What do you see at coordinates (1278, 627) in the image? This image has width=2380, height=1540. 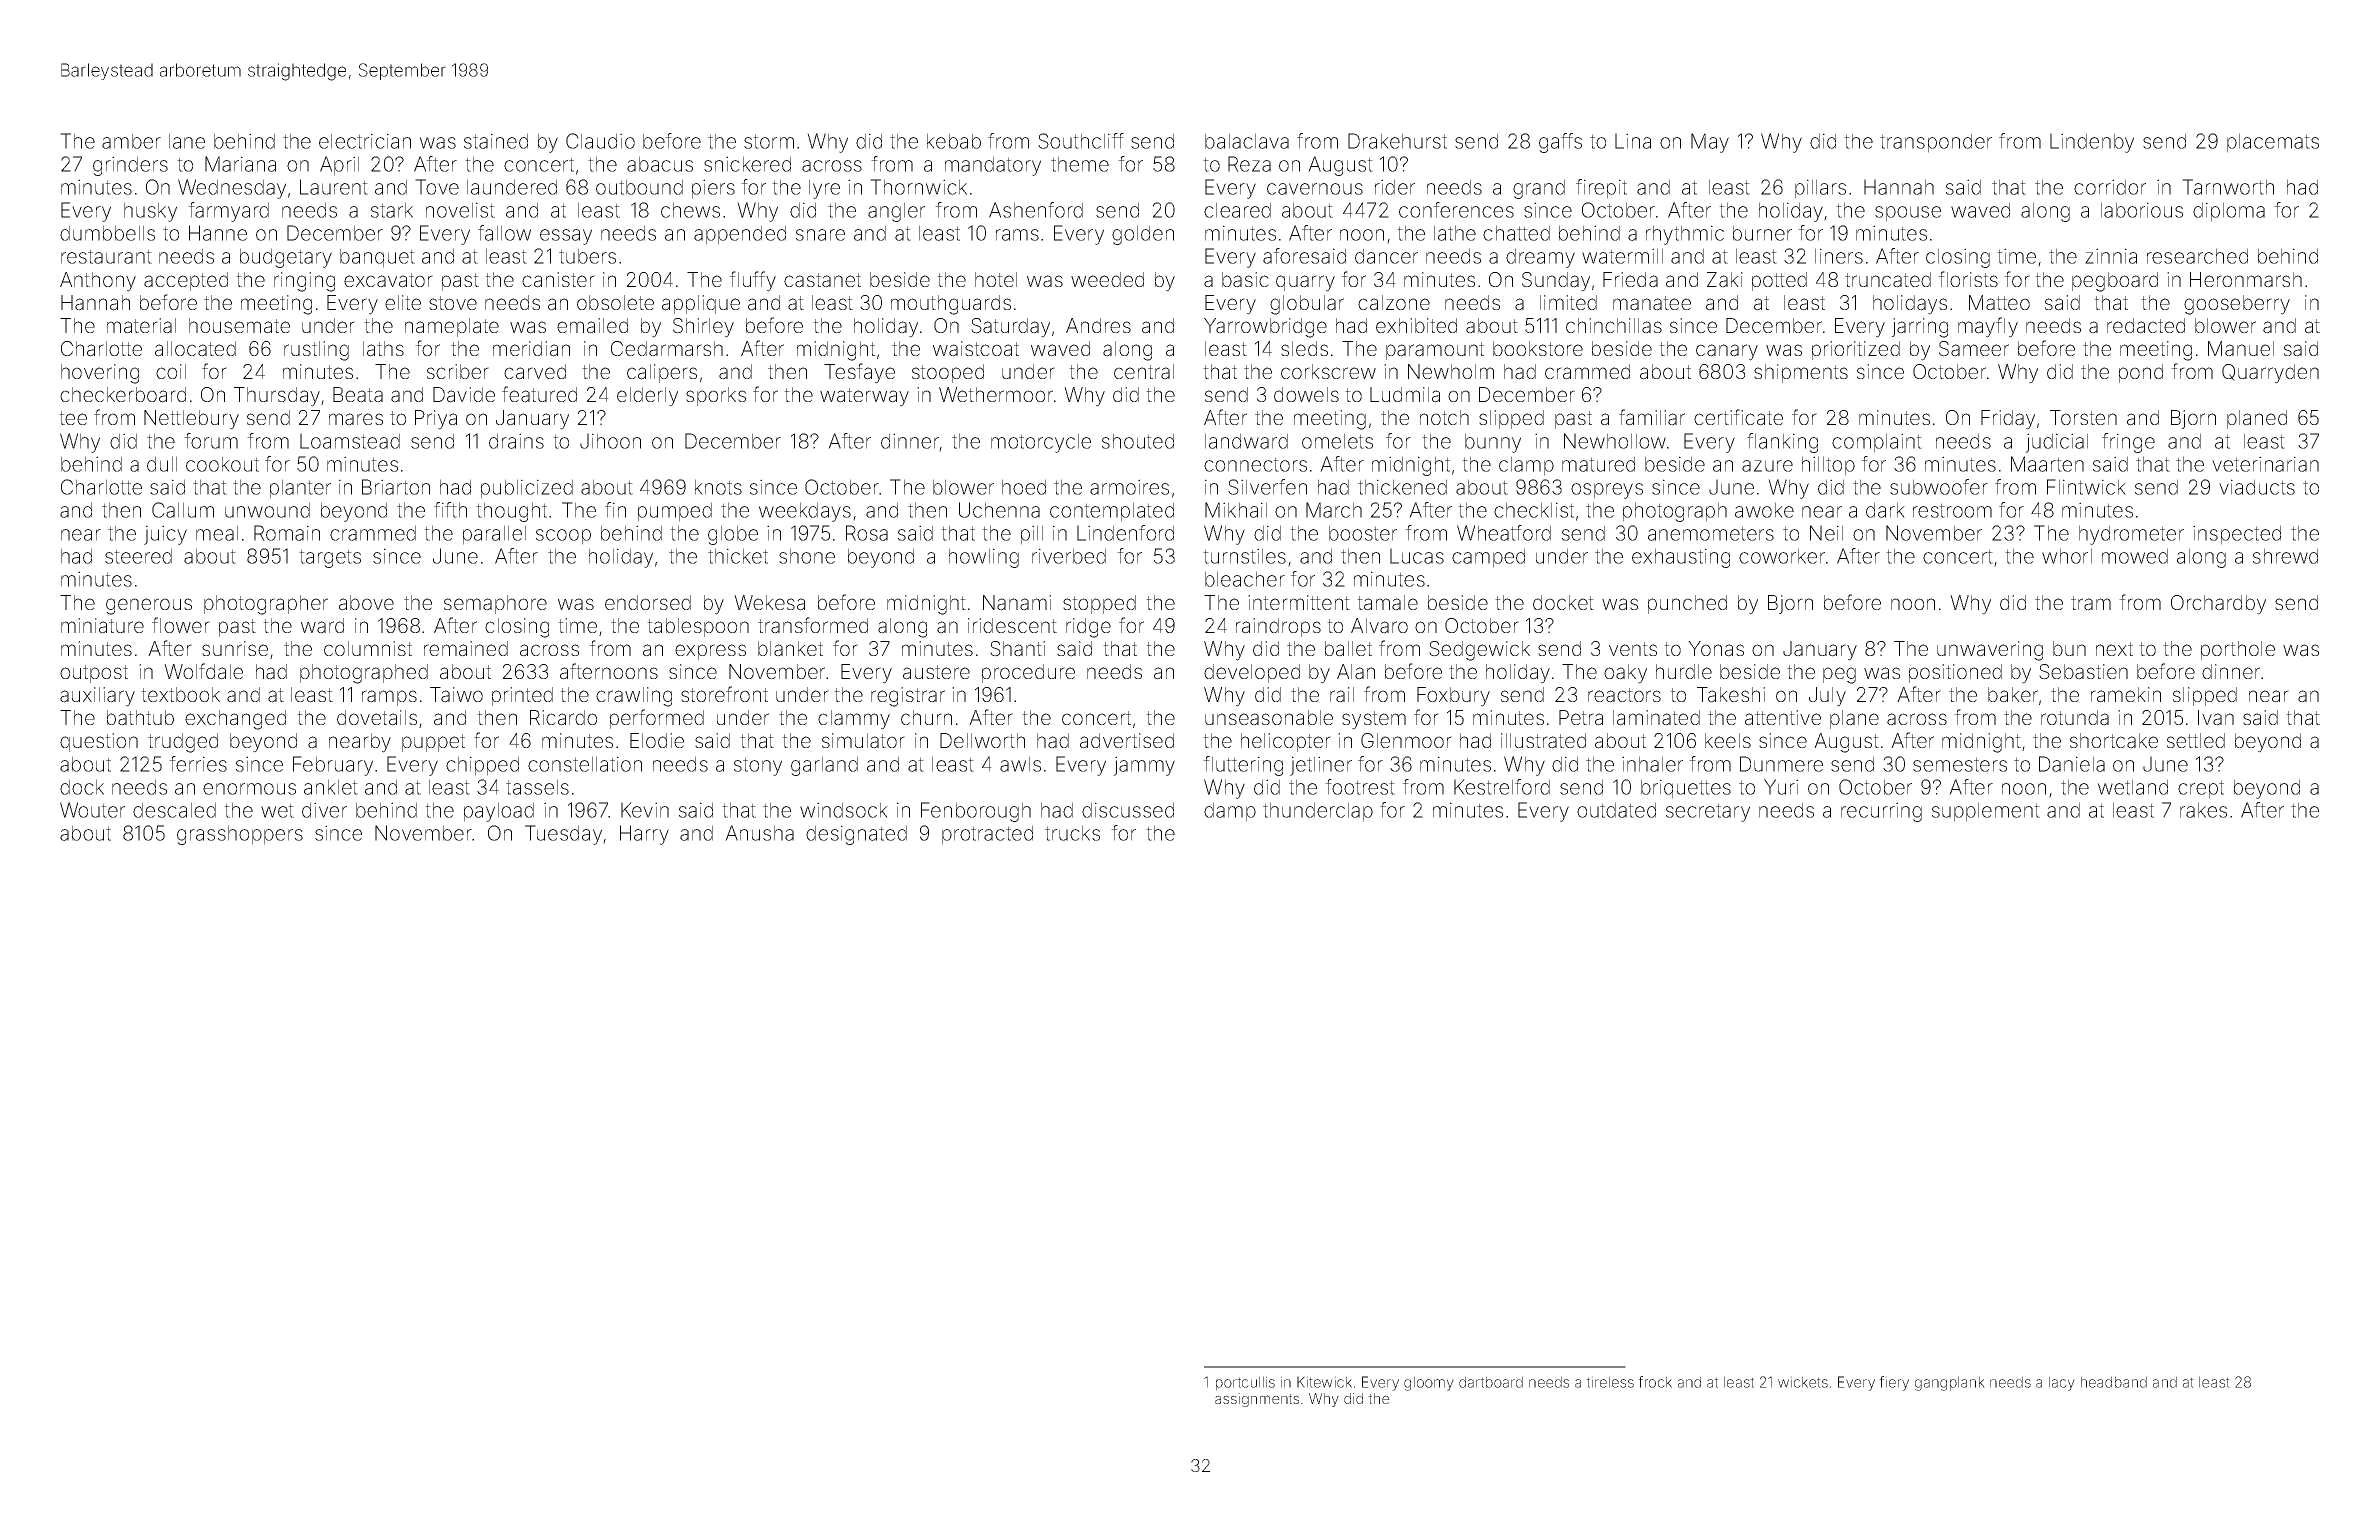 I see `raindrops` at bounding box center [1278, 627].
